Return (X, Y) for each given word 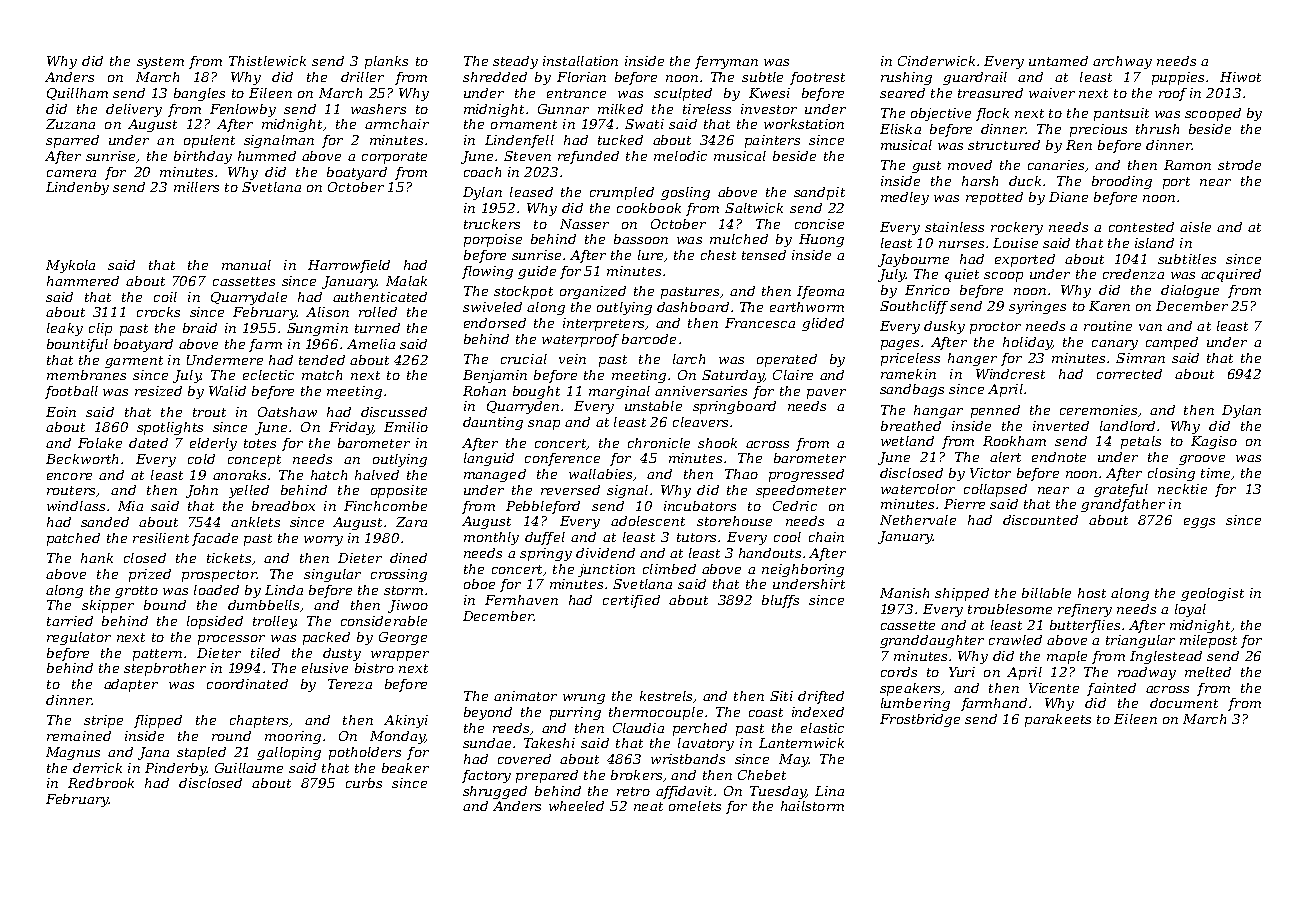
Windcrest (1010, 374)
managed (495, 475)
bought (536, 392)
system (160, 63)
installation (580, 61)
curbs (364, 783)
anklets (255, 522)
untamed (1058, 61)
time (1215, 473)
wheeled (576, 806)
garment (134, 362)
